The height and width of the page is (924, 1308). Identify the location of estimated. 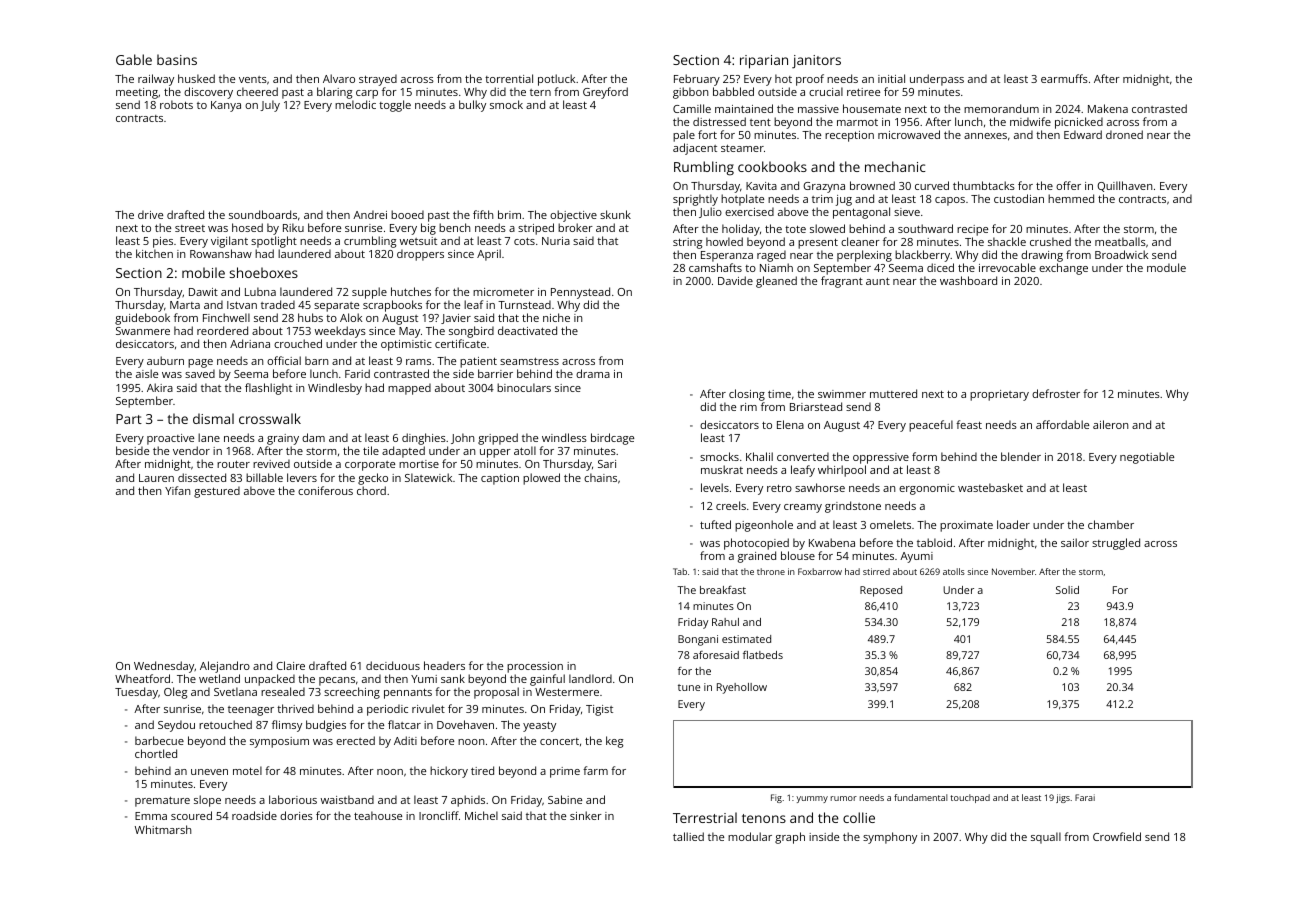
(746, 639).
